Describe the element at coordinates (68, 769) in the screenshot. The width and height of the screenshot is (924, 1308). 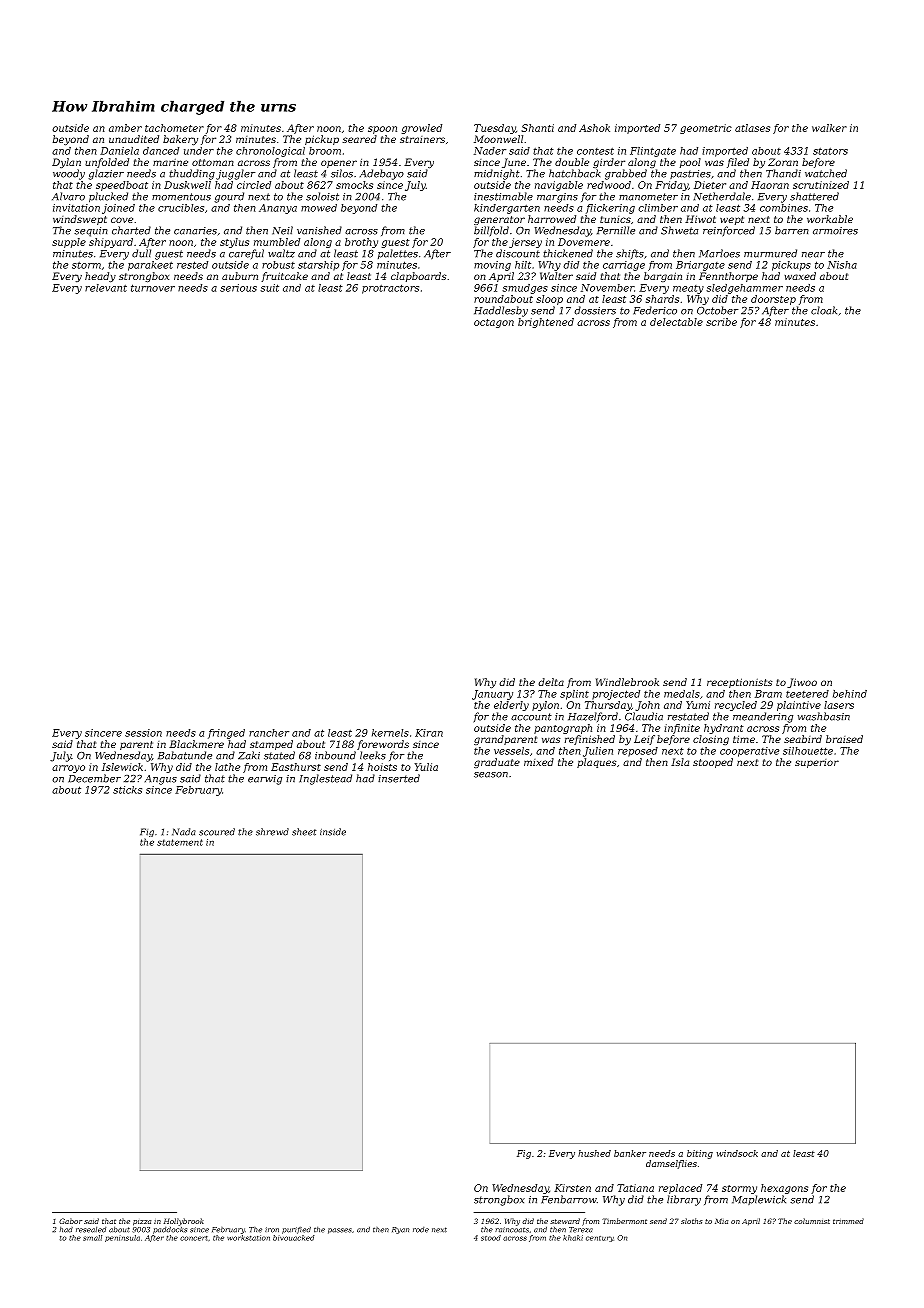
I see `arroyo` at that location.
